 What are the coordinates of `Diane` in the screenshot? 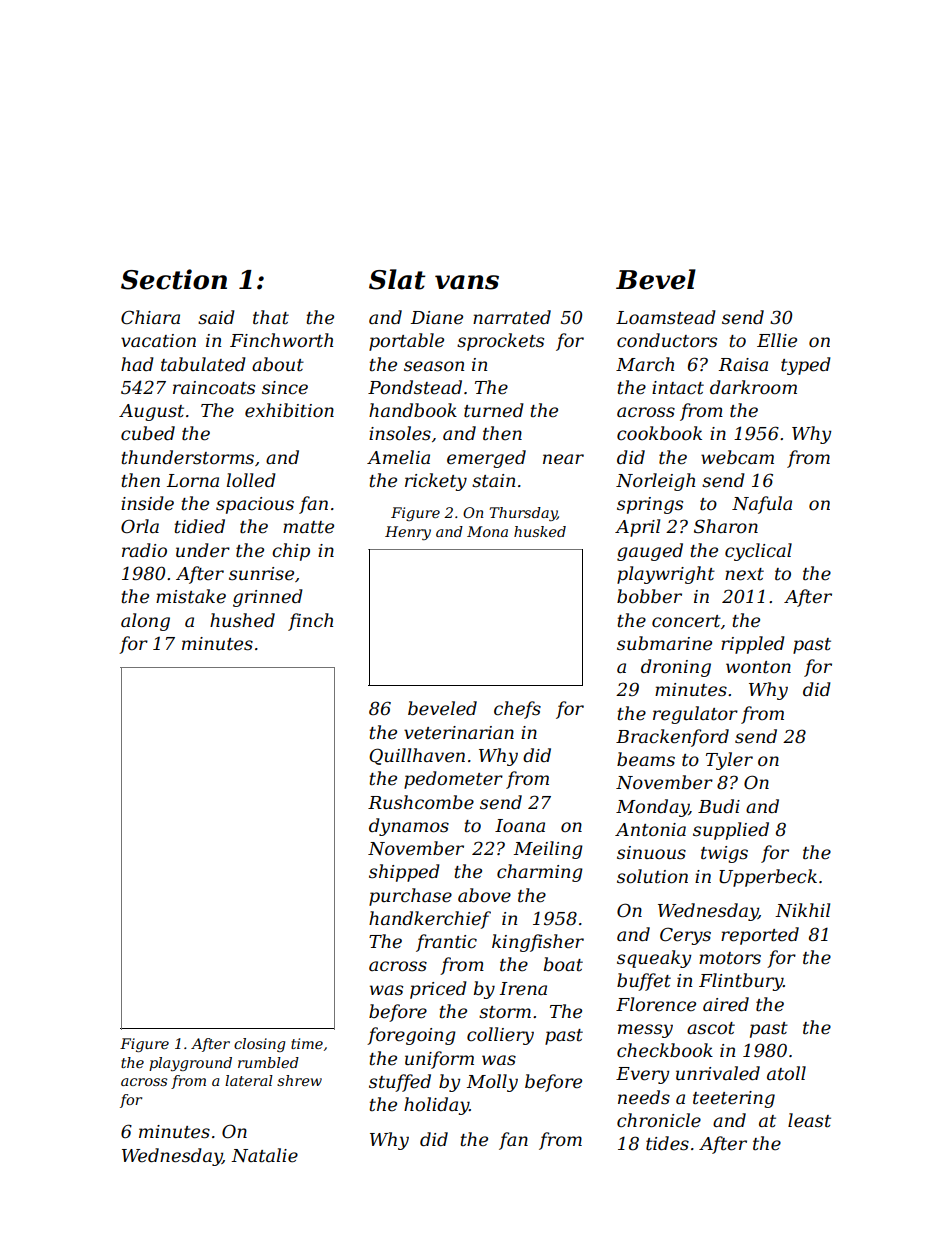 It's located at (437, 318).
